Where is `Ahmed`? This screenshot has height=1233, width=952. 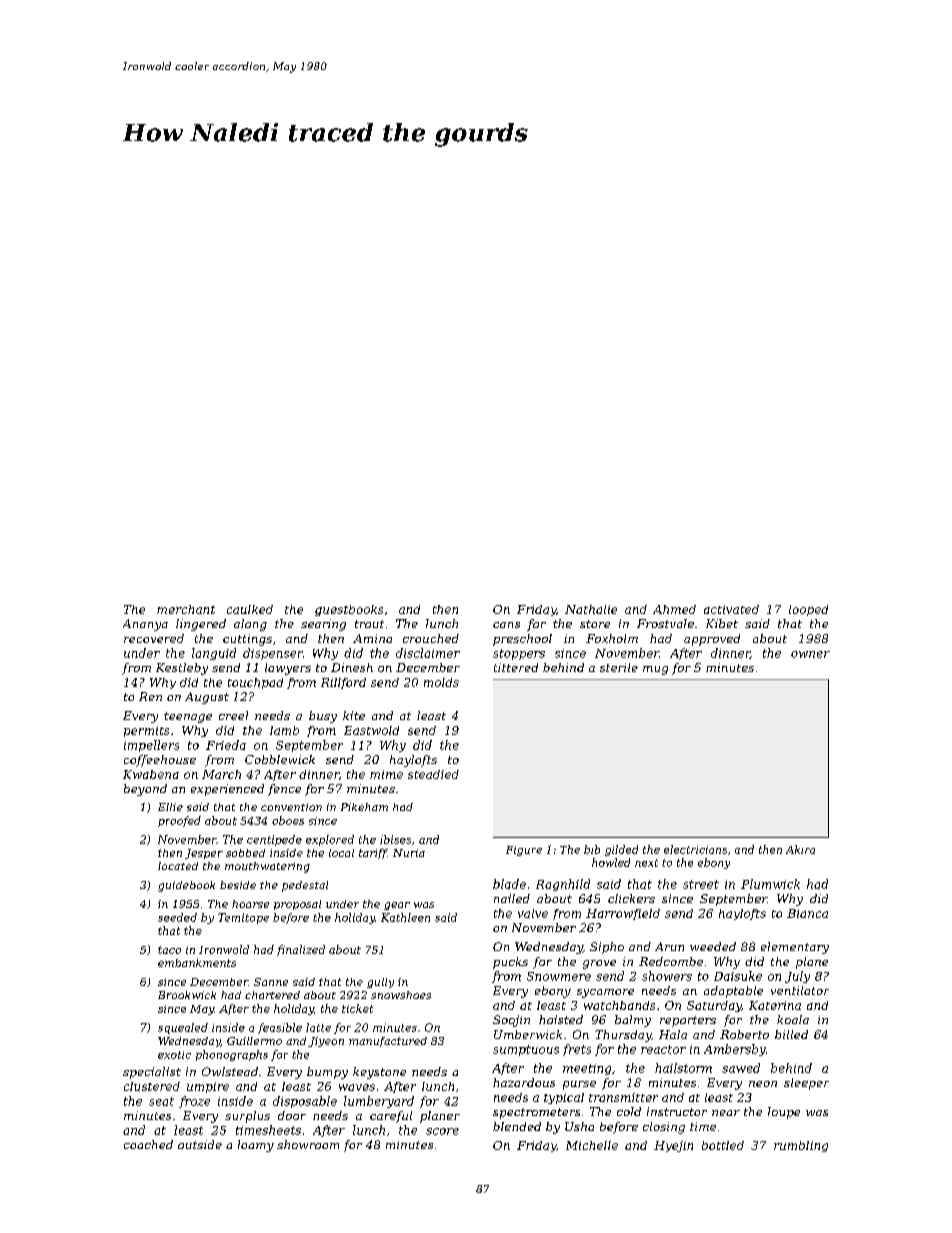 Ahmed is located at coordinates (674, 609).
